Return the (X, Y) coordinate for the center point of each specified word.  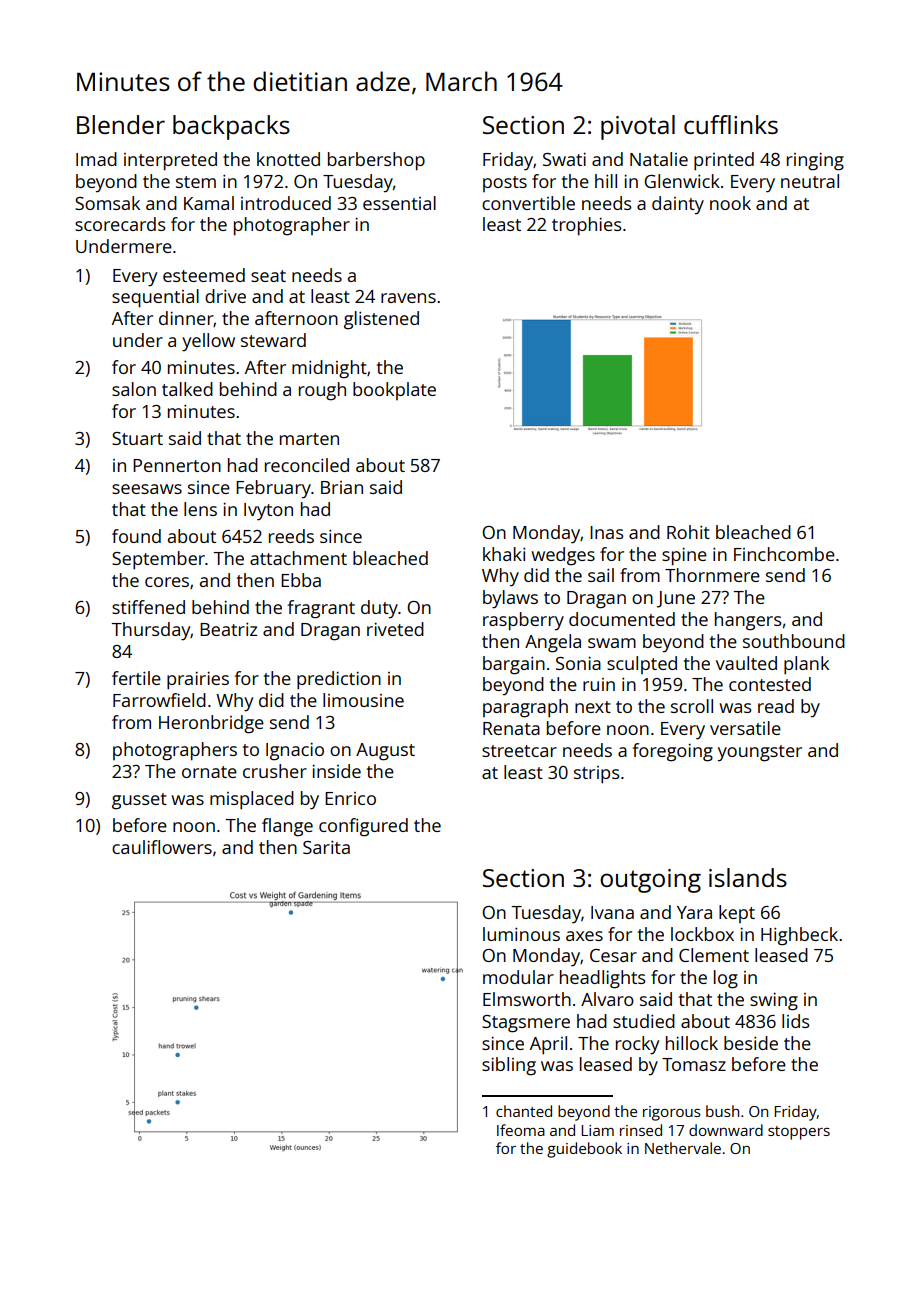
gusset (139, 801)
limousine (363, 700)
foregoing (672, 752)
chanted (524, 1111)
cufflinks (731, 124)
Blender (121, 124)
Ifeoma (521, 1130)
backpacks (231, 127)
